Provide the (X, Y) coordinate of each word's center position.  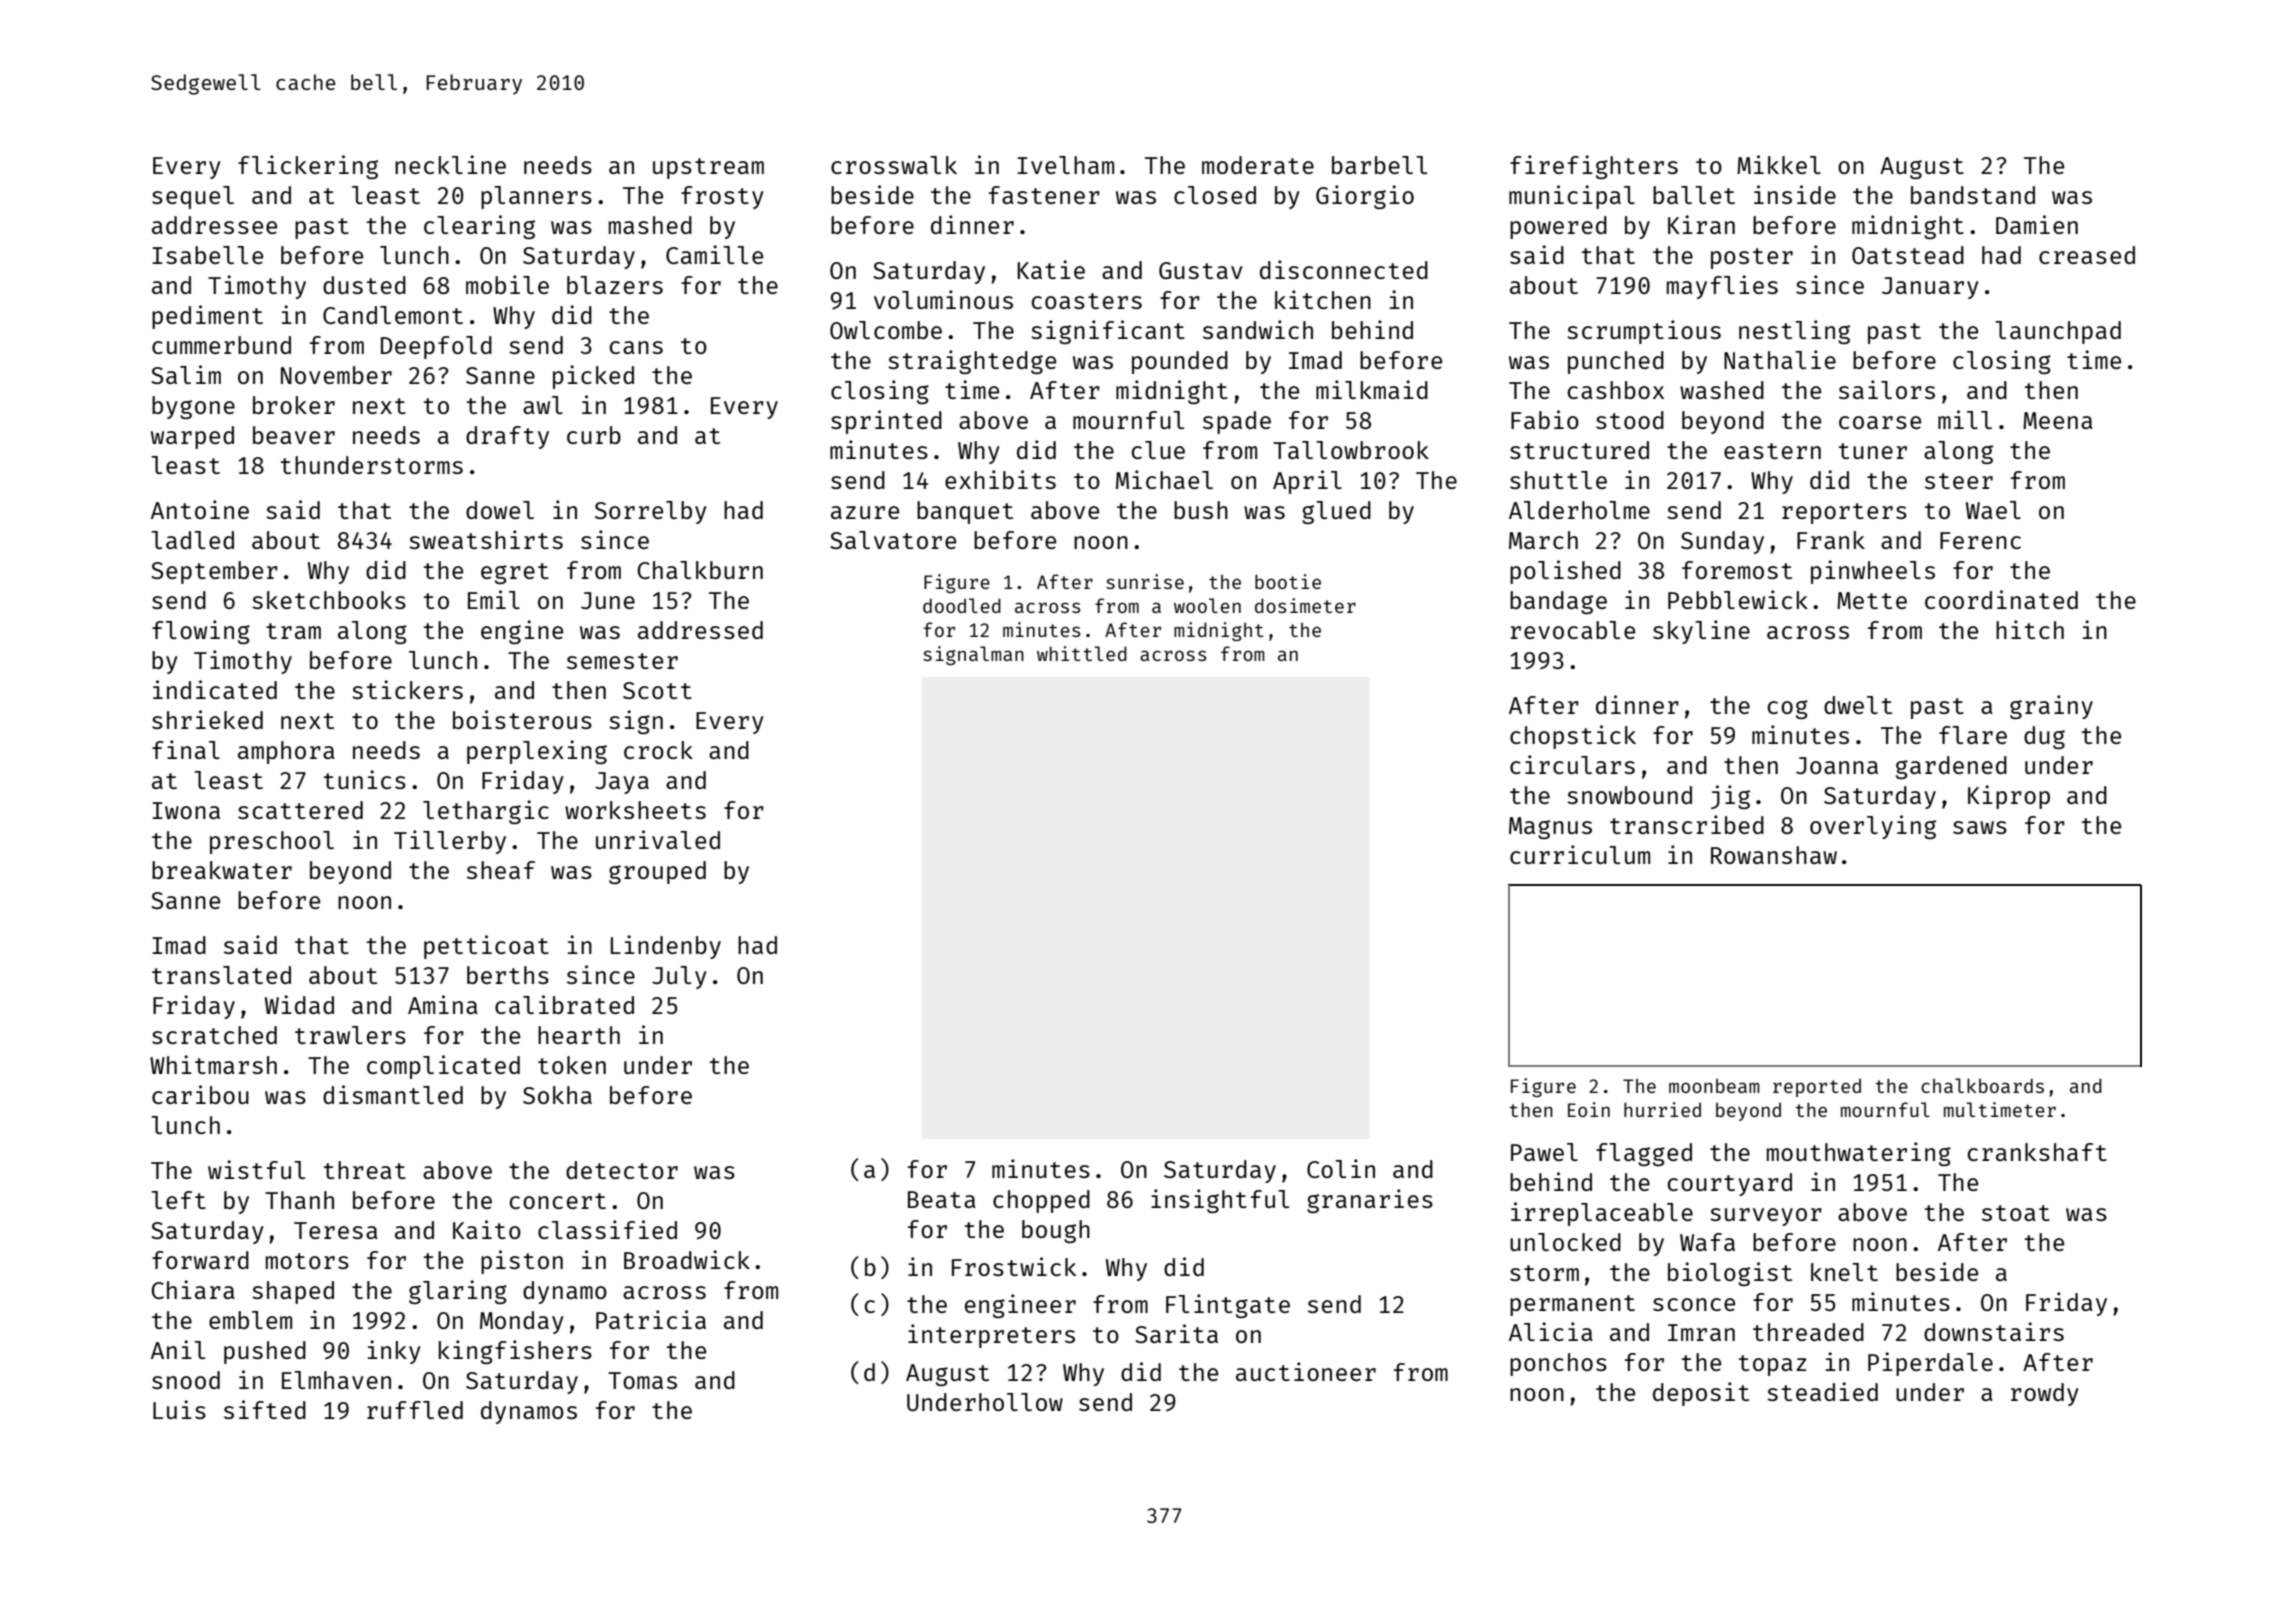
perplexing (537, 752)
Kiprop (2009, 797)
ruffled (415, 1410)
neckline (450, 164)
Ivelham (1065, 165)
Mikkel (1779, 164)
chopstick (1573, 737)
